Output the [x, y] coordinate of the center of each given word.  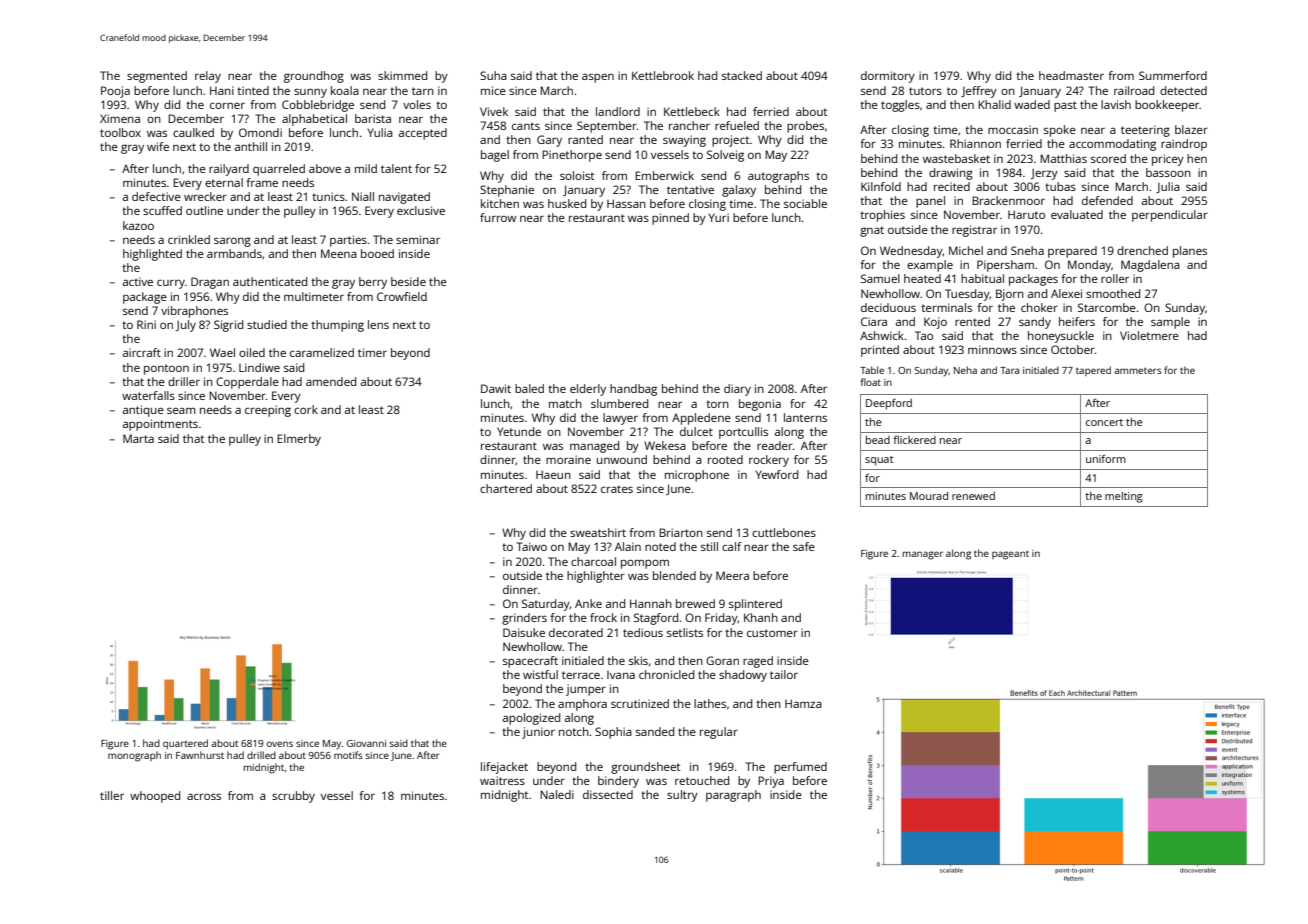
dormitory [888, 77]
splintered [755, 605]
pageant [1010, 555]
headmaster [1071, 75]
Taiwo [531, 546]
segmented [157, 77]
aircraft [142, 352]
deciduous [888, 307]
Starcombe [1107, 307]
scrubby [293, 797]
